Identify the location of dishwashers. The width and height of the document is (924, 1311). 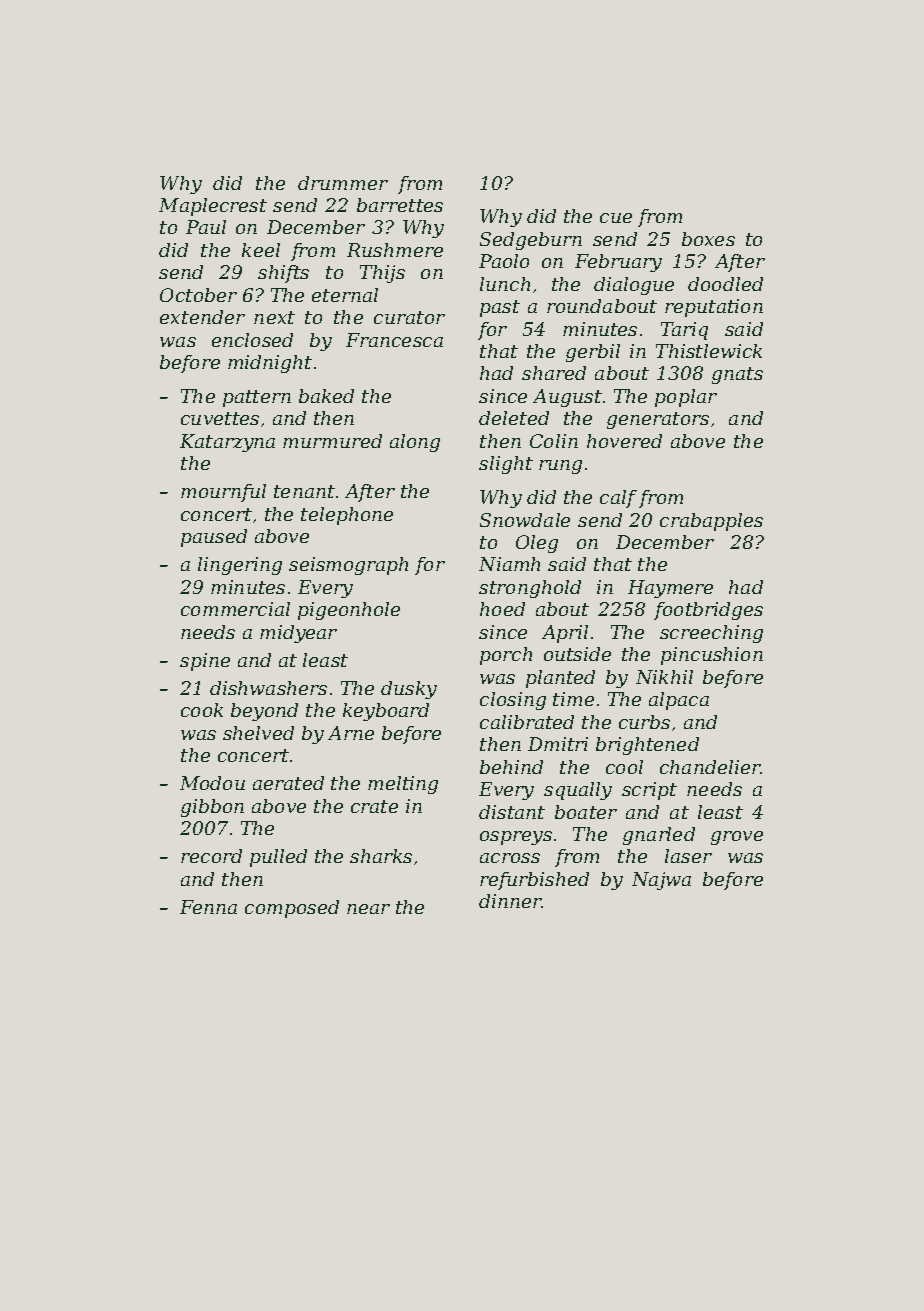
(268, 688).
